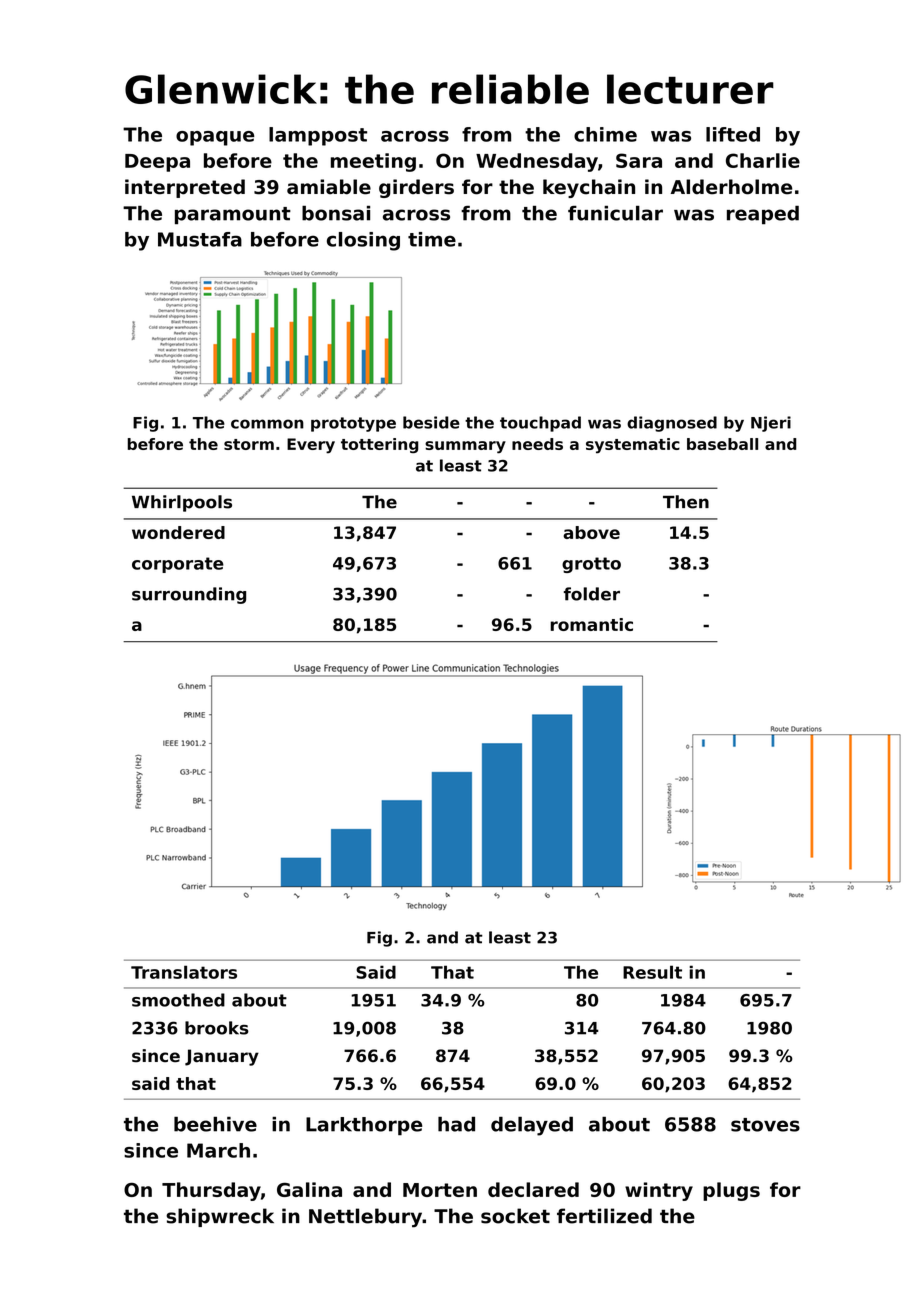  What do you see at coordinates (763, 215) in the screenshot?
I see `reaped` at bounding box center [763, 215].
